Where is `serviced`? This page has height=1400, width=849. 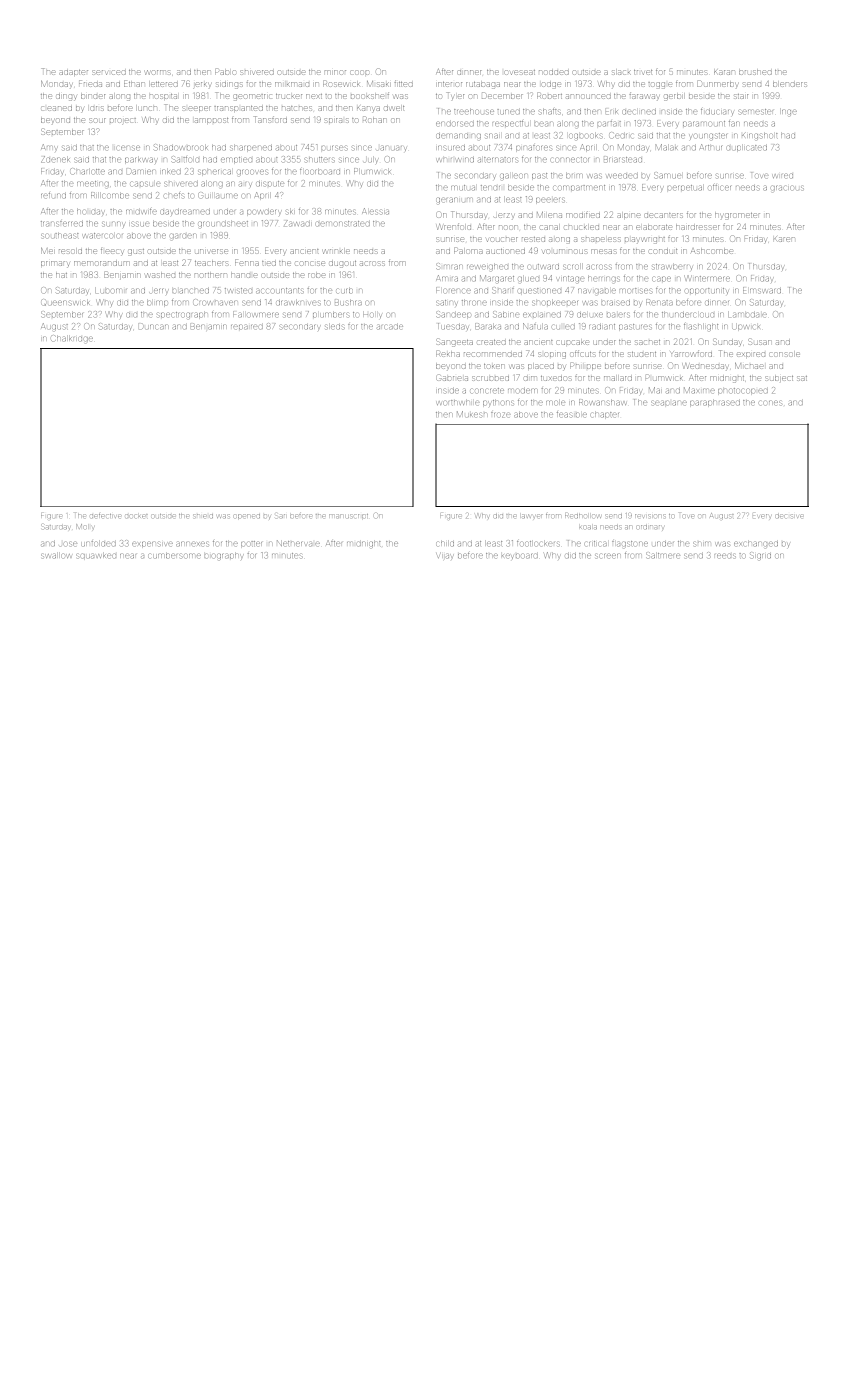
serviced is located at coordinates (109, 72).
